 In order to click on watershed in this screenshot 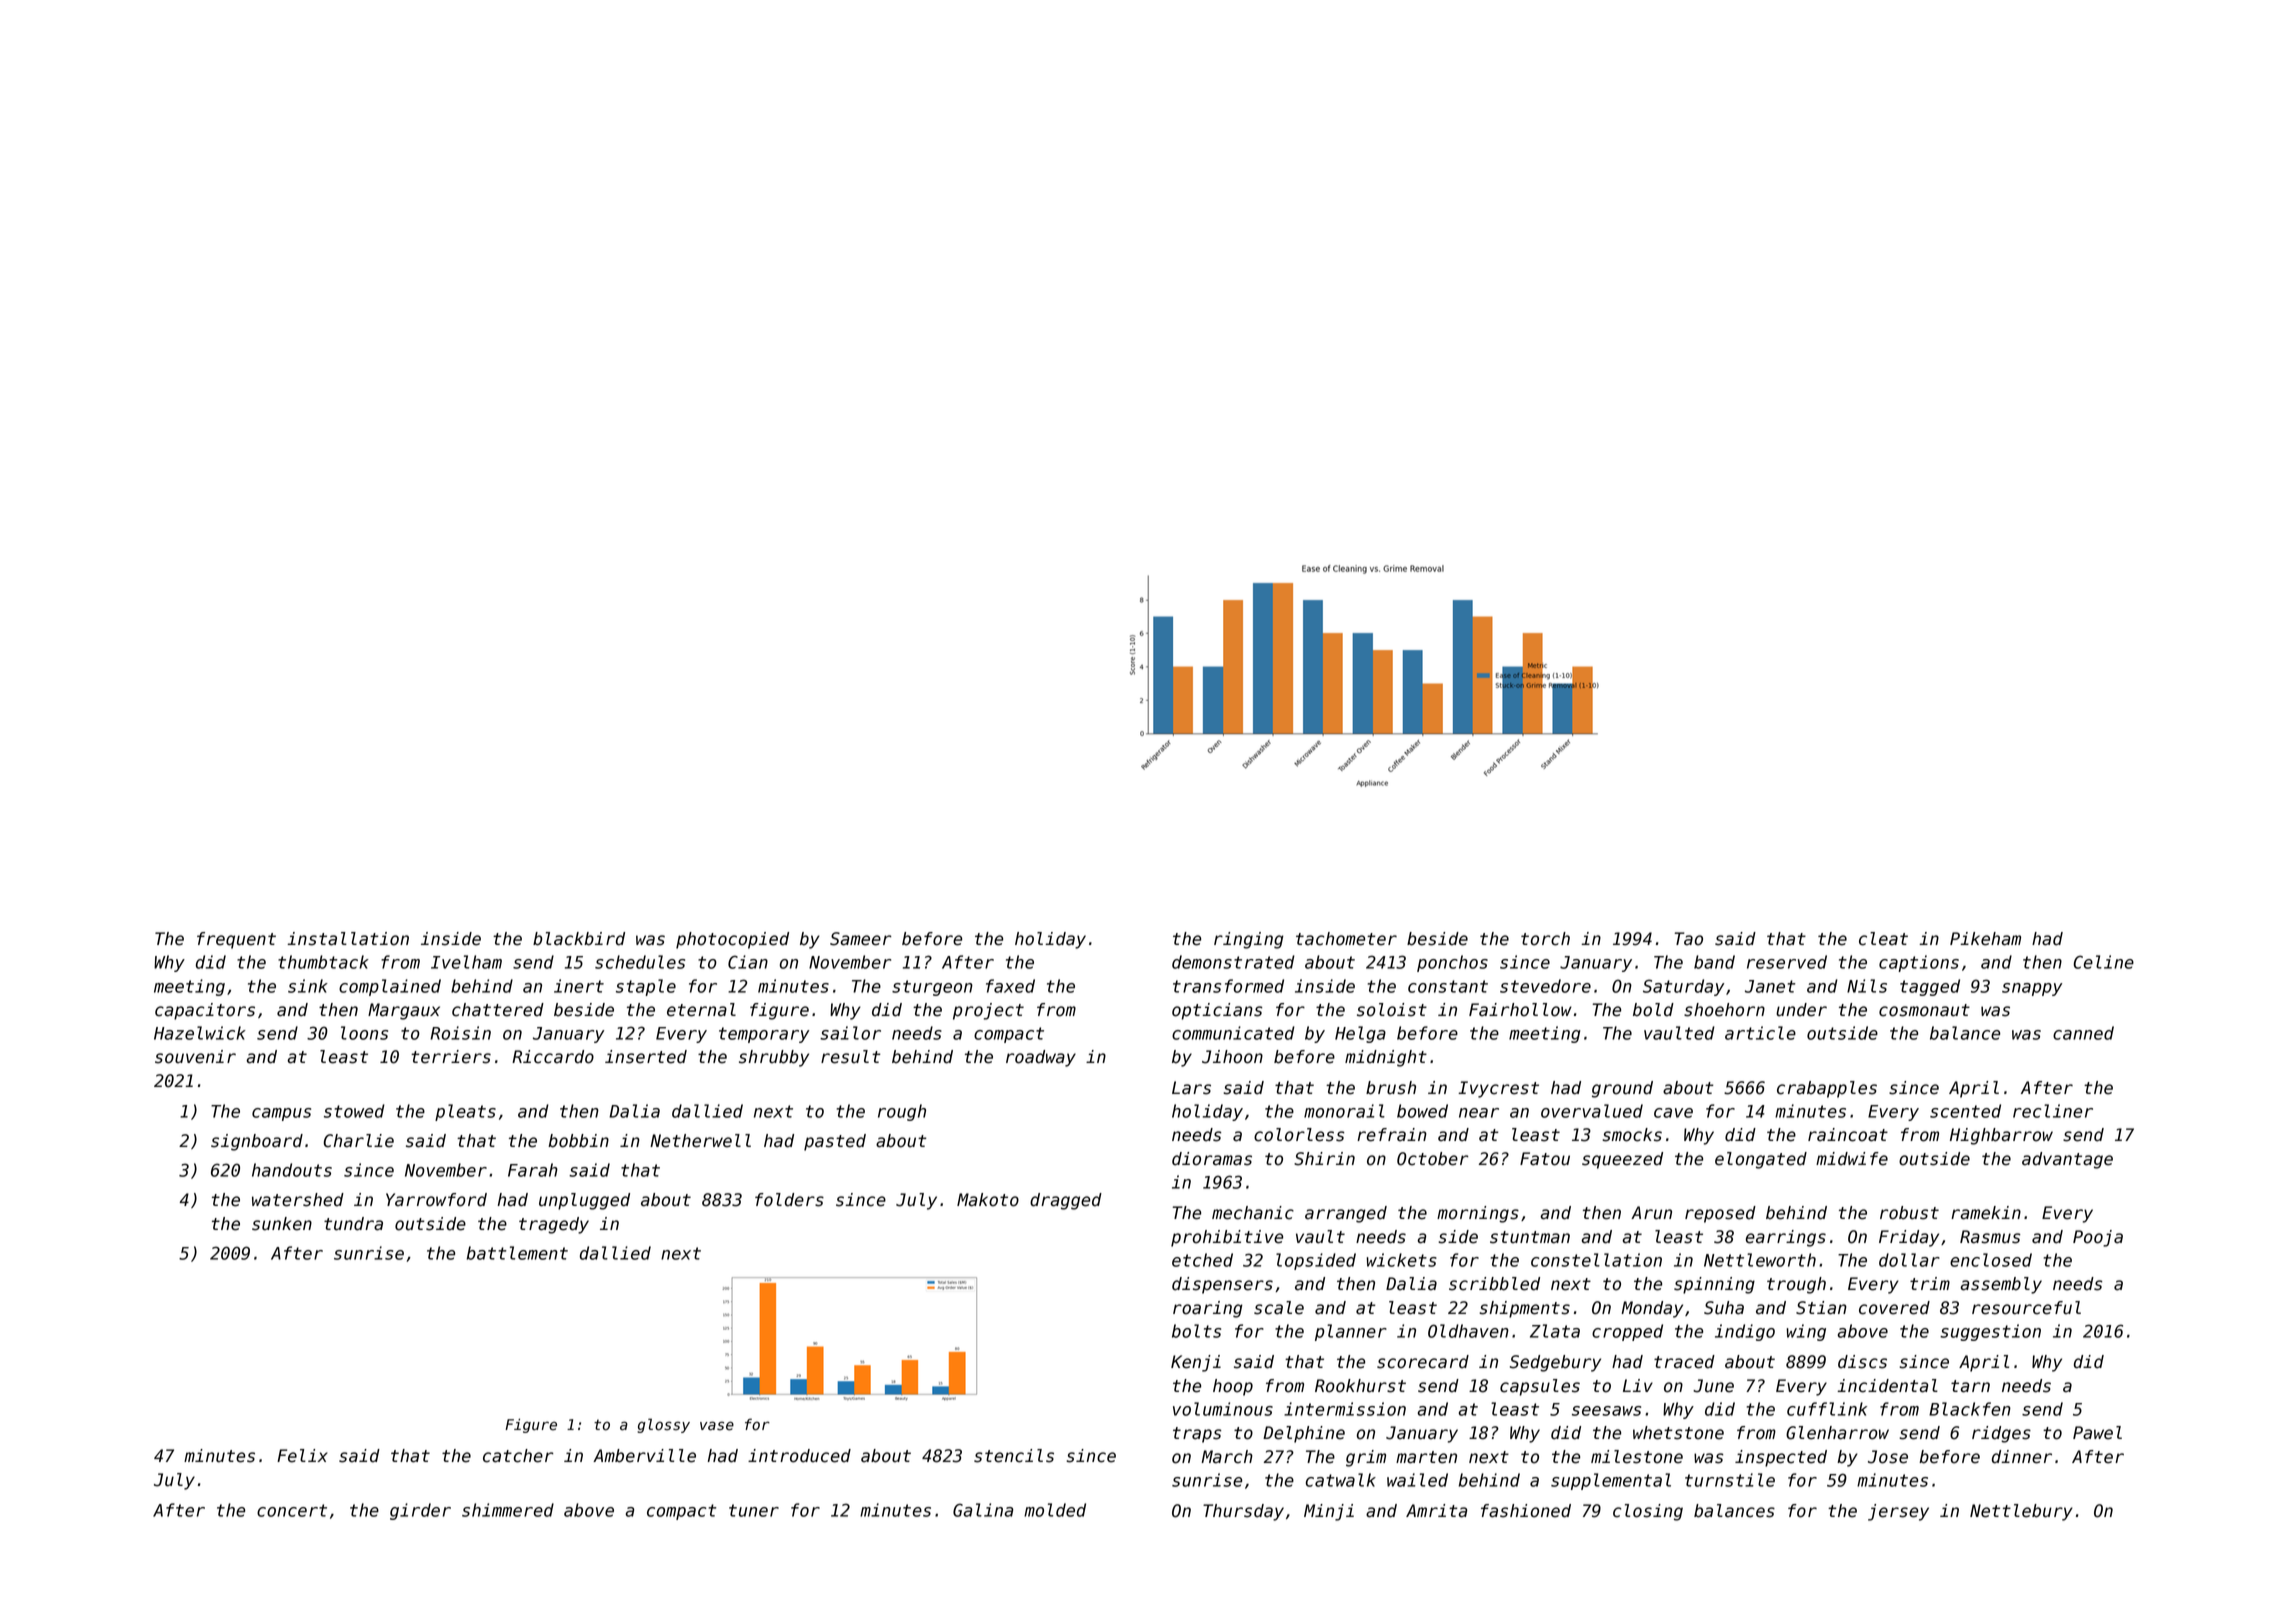, I will do `click(298, 1200)`.
